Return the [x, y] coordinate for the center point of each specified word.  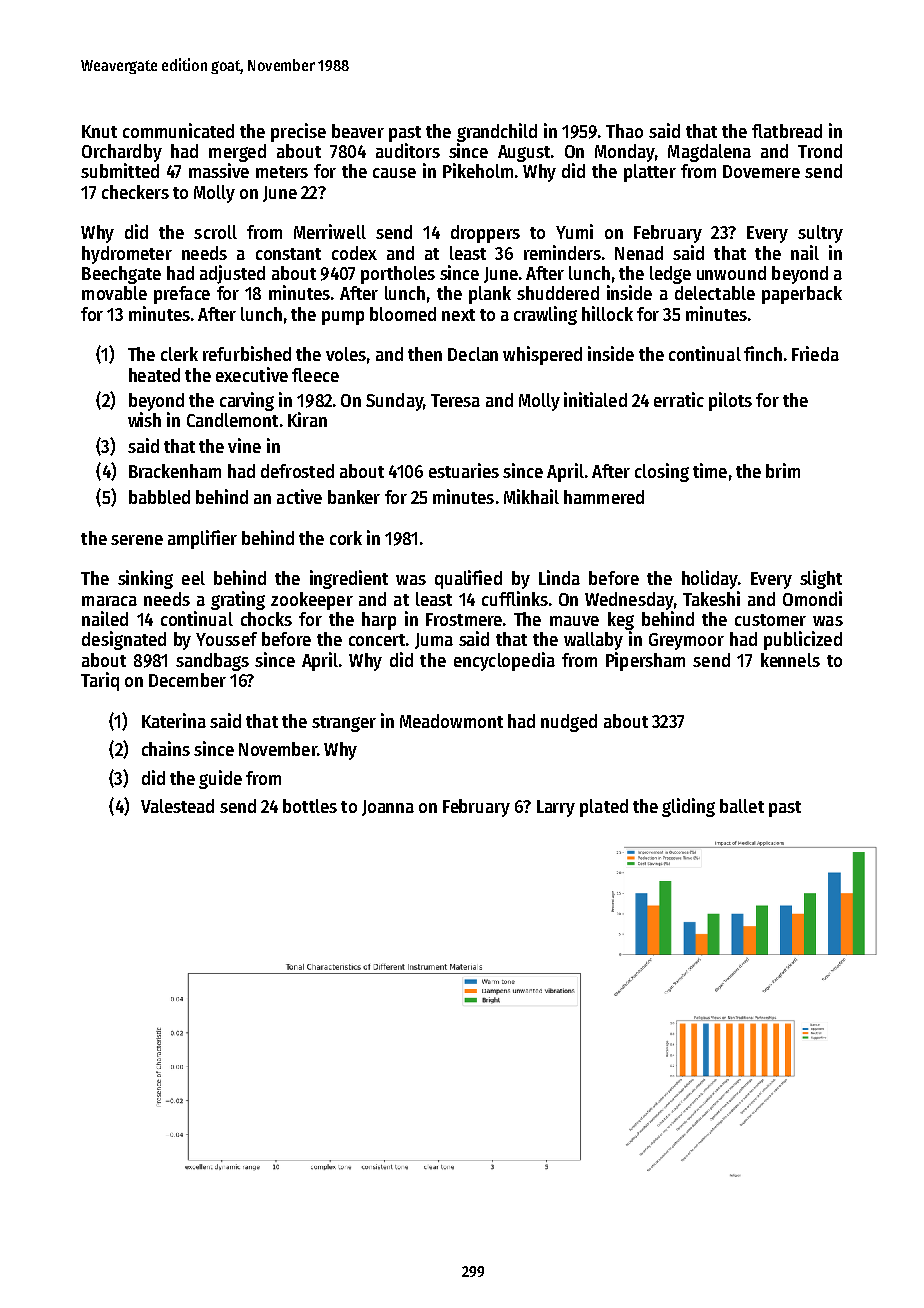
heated [154, 375]
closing [662, 472]
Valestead [177, 806]
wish [144, 419]
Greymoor [686, 641]
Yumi [574, 231]
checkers [135, 192]
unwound [731, 273]
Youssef [226, 639]
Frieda [815, 353]
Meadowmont [451, 721]
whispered [542, 355]
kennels [790, 660]
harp [379, 621]
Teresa [455, 400]
